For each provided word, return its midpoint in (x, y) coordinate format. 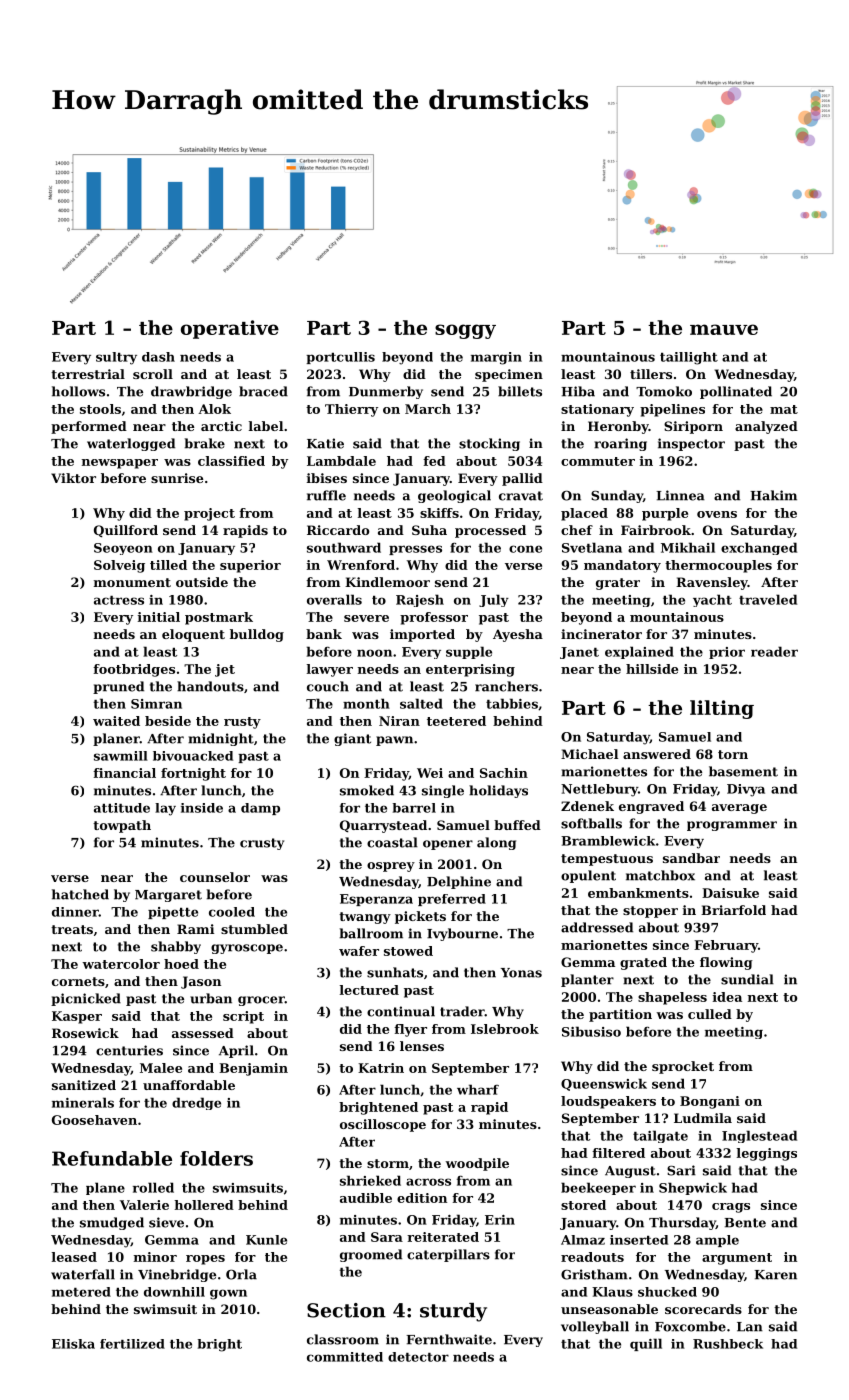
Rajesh (420, 600)
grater (618, 584)
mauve (724, 329)
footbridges (134, 670)
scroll (153, 374)
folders (216, 1158)
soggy (465, 331)
